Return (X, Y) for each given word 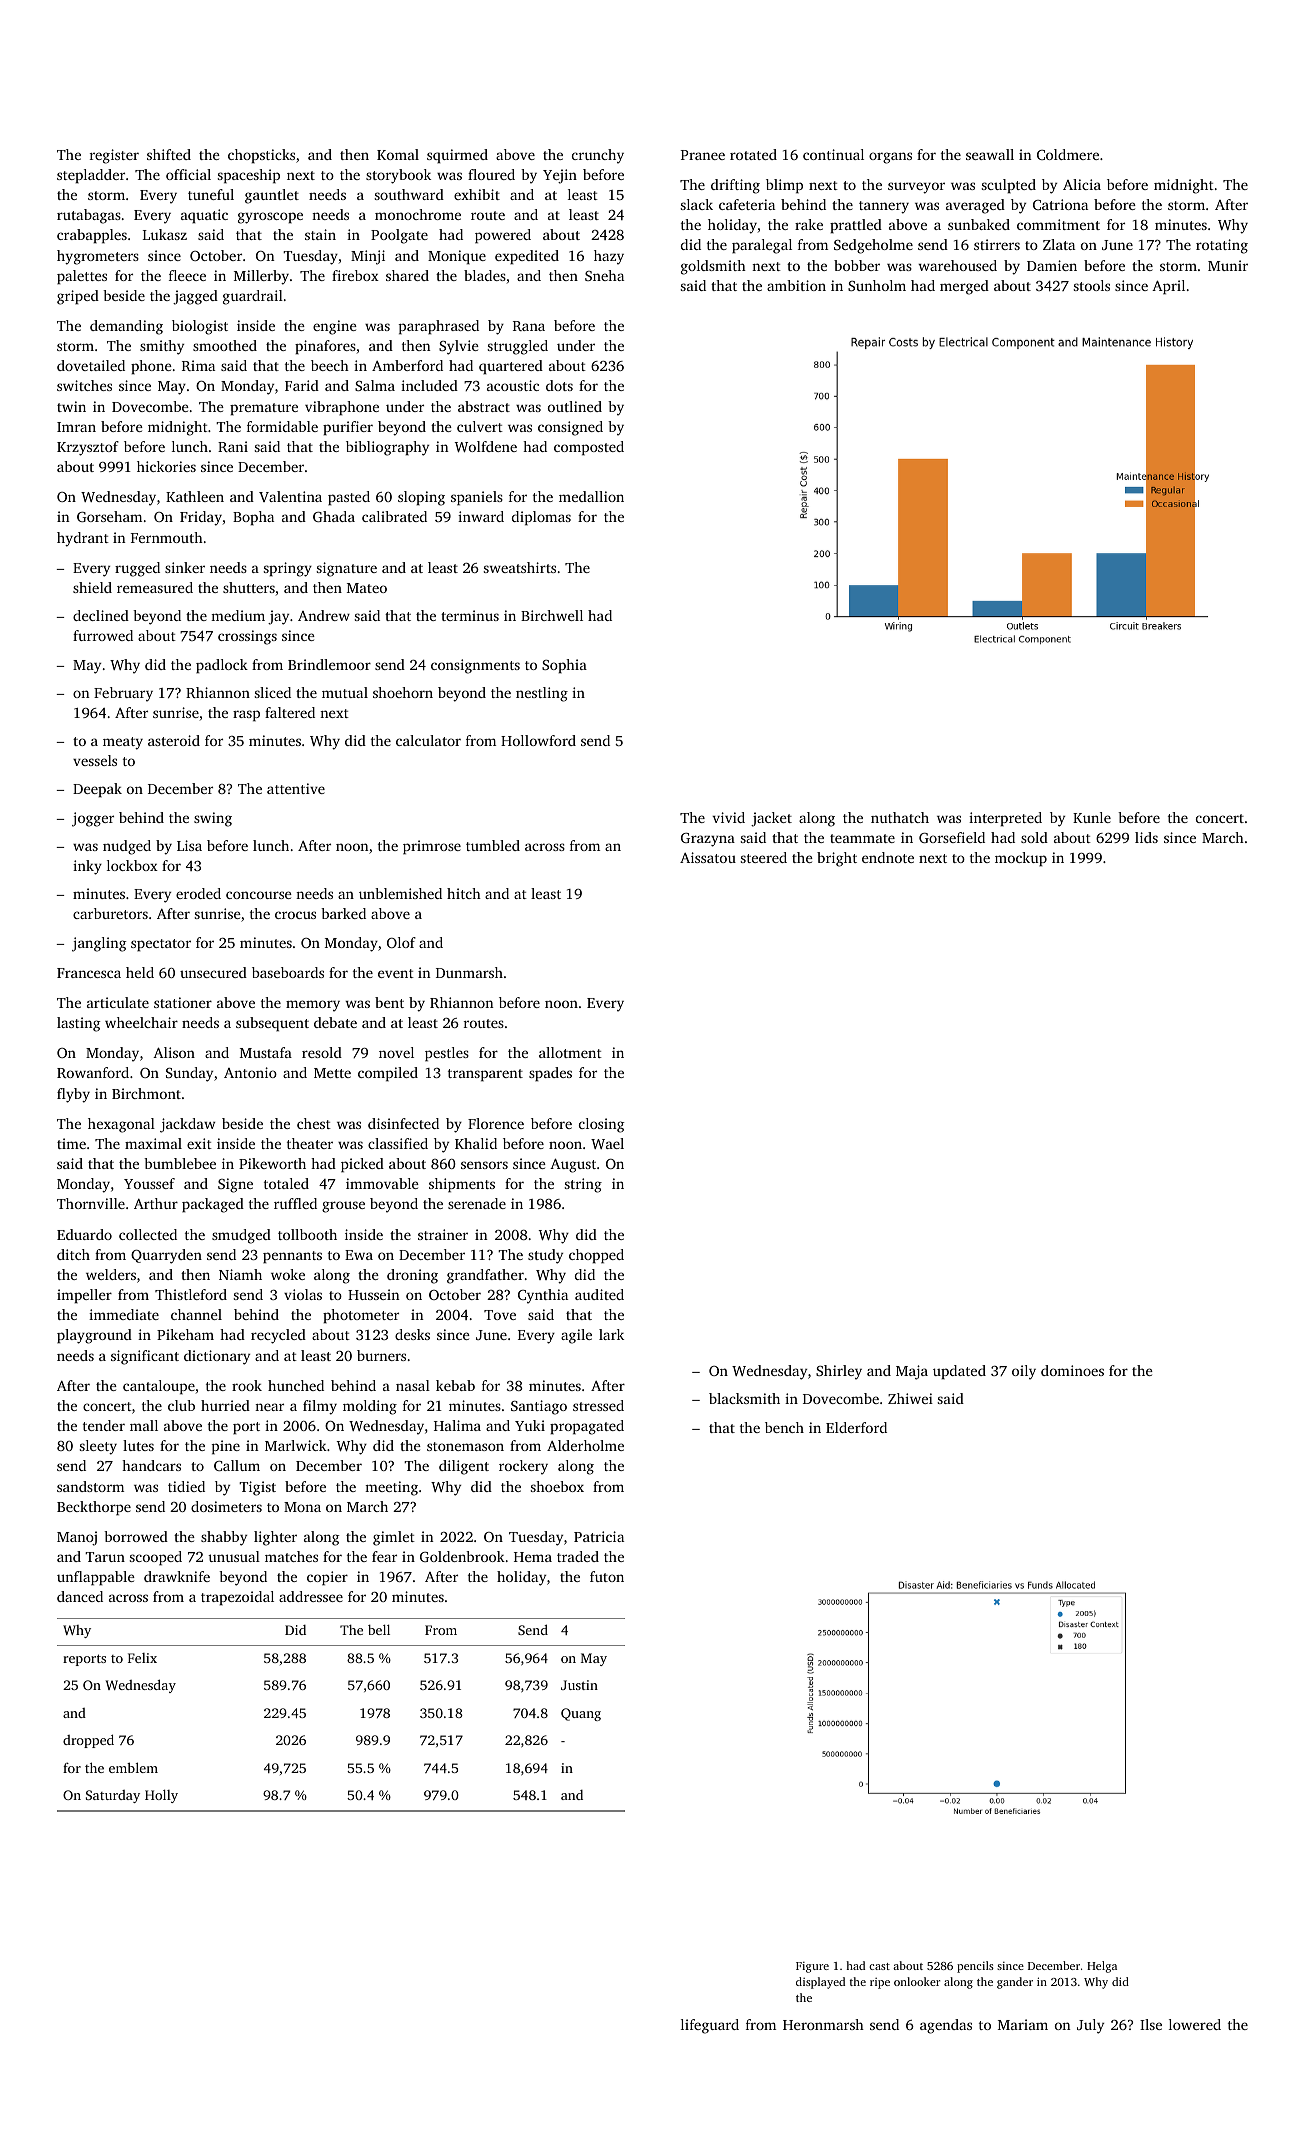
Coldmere (1068, 154)
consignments (475, 666)
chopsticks (261, 156)
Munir (1228, 265)
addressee (311, 1596)
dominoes (1072, 1370)
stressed (598, 1405)
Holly (161, 1796)
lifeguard (710, 2026)
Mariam (1023, 2024)
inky (87, 867)
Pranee (703, 155)
